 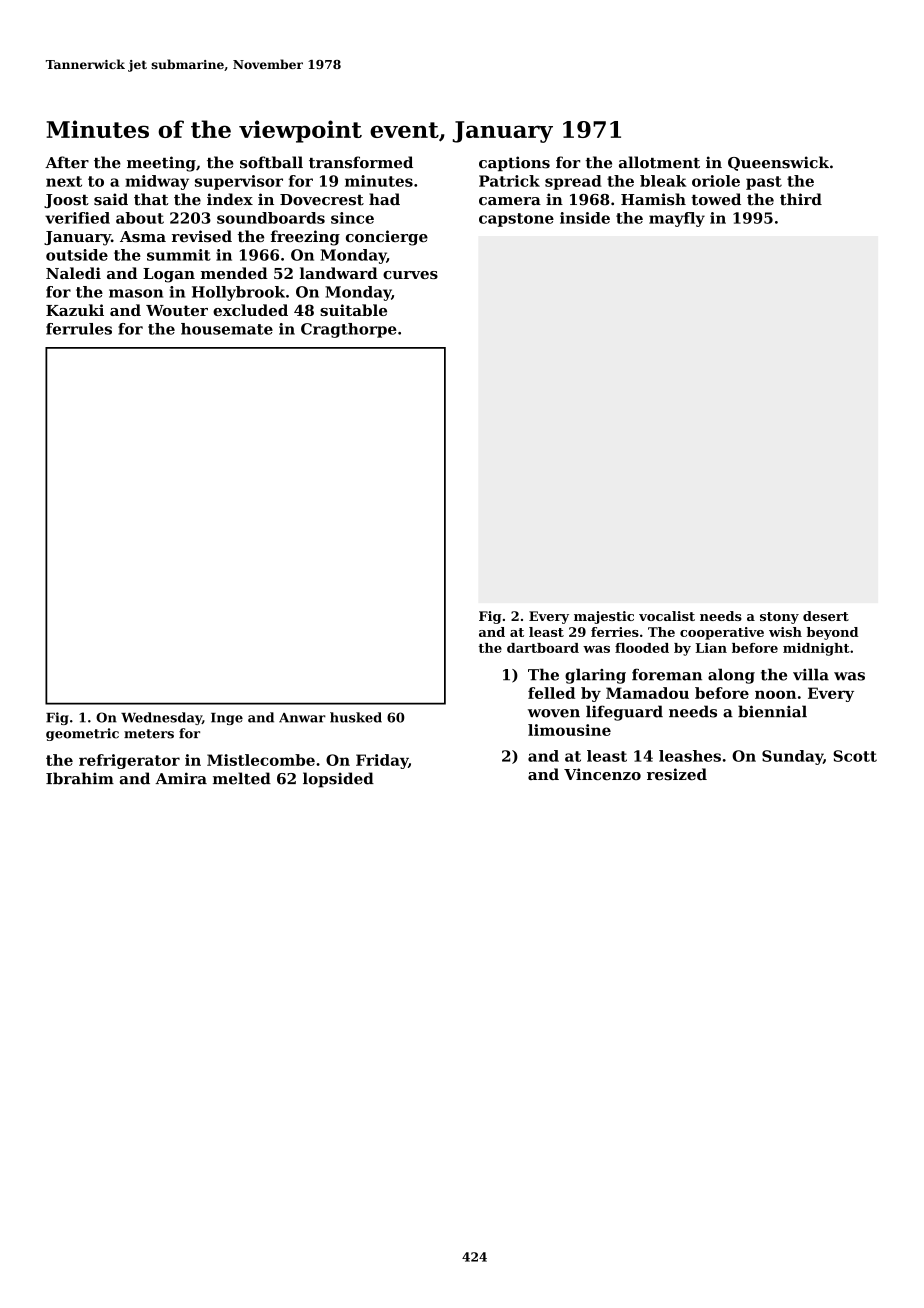 I want to click on majestic, so click(x=604, y=617).
